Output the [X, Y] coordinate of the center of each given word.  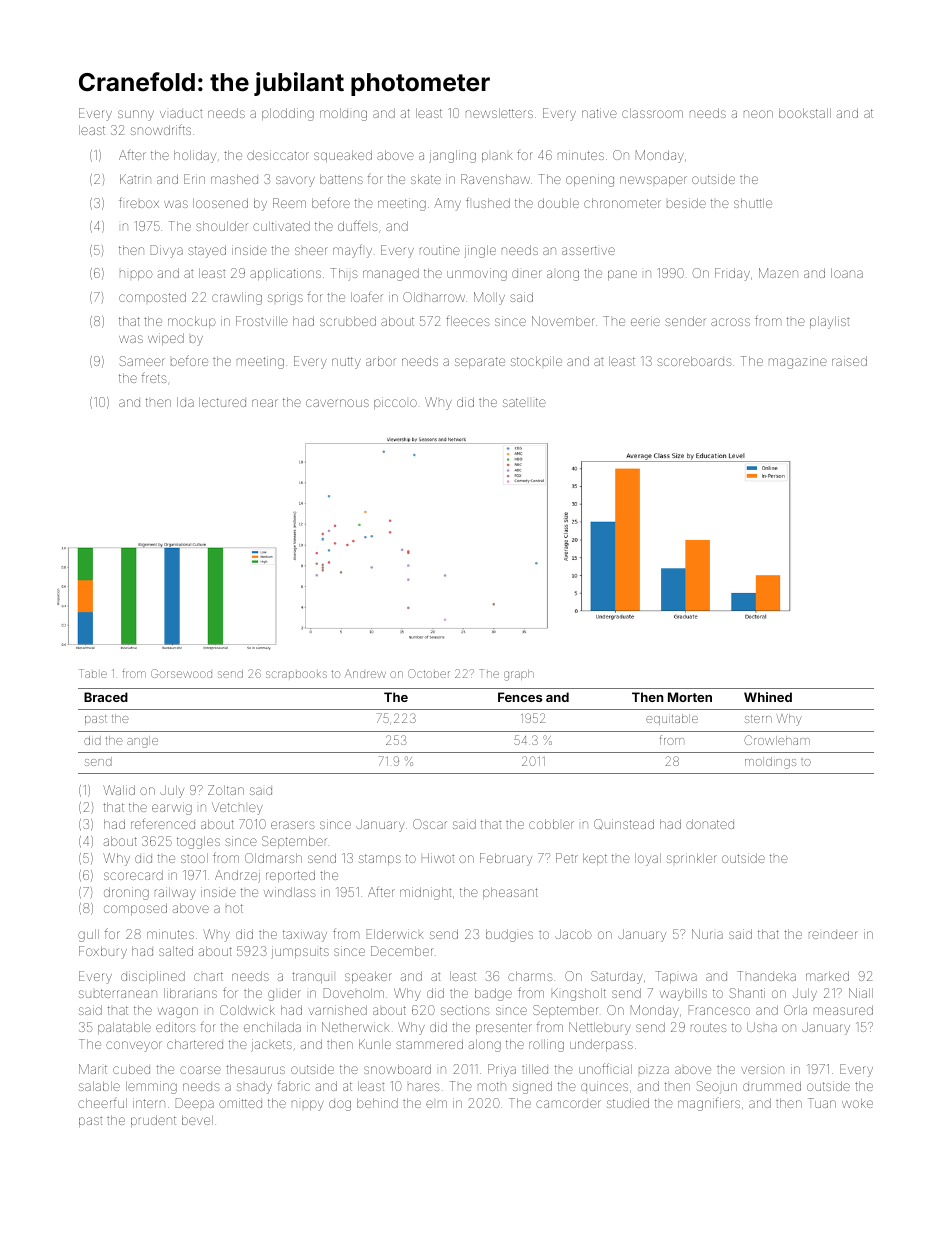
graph [519, 675]
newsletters [499, 113]
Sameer [142, 361]
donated [710, 824]
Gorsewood [181, 673]
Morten [690, 697]
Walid [119, 790]
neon [758, 114]
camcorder [568, 1104]
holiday [195, 156]
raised [849, 361]
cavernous [337, 403]
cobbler [551, 824]
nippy [308, 1105]
